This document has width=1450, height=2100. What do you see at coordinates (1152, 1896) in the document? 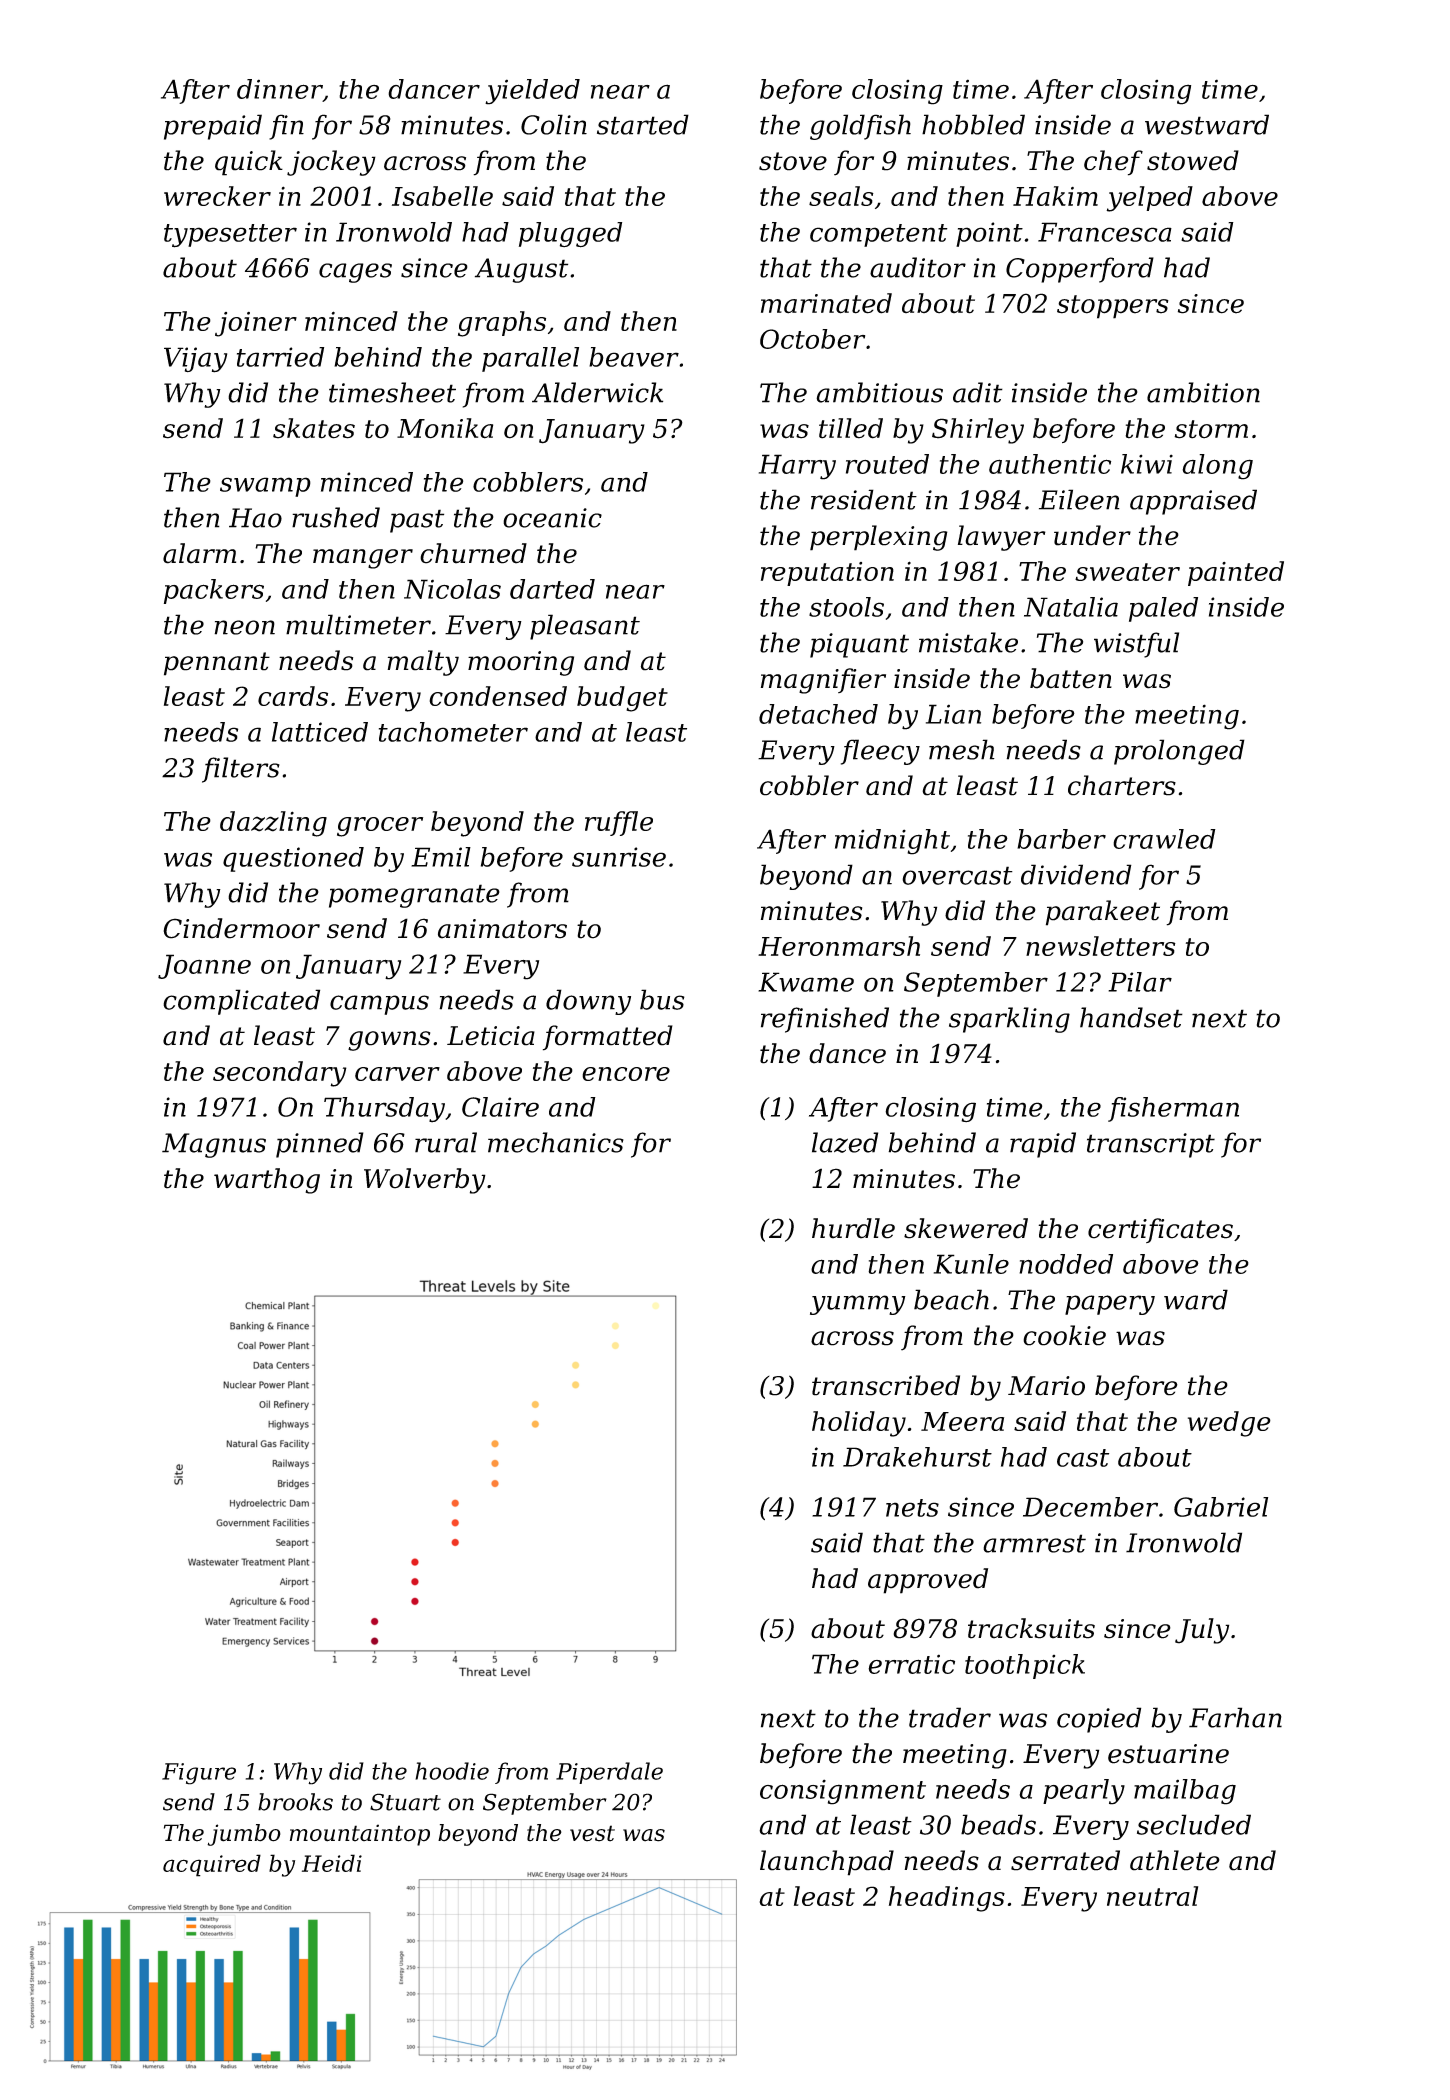
I see `neutral` at bounding box center [1152, 1896].
